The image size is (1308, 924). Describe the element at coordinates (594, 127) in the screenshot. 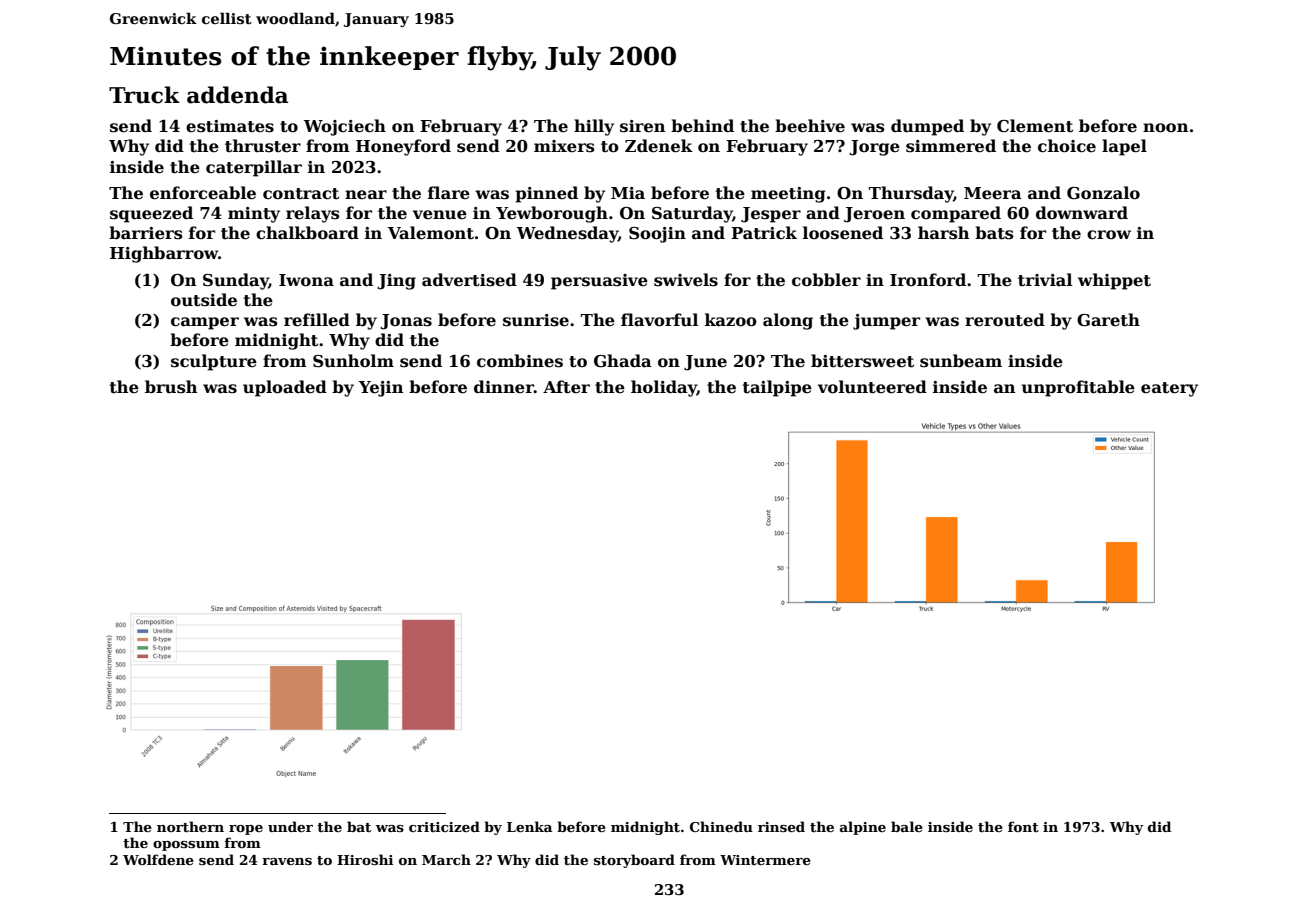

I see `hilly` at that location.
